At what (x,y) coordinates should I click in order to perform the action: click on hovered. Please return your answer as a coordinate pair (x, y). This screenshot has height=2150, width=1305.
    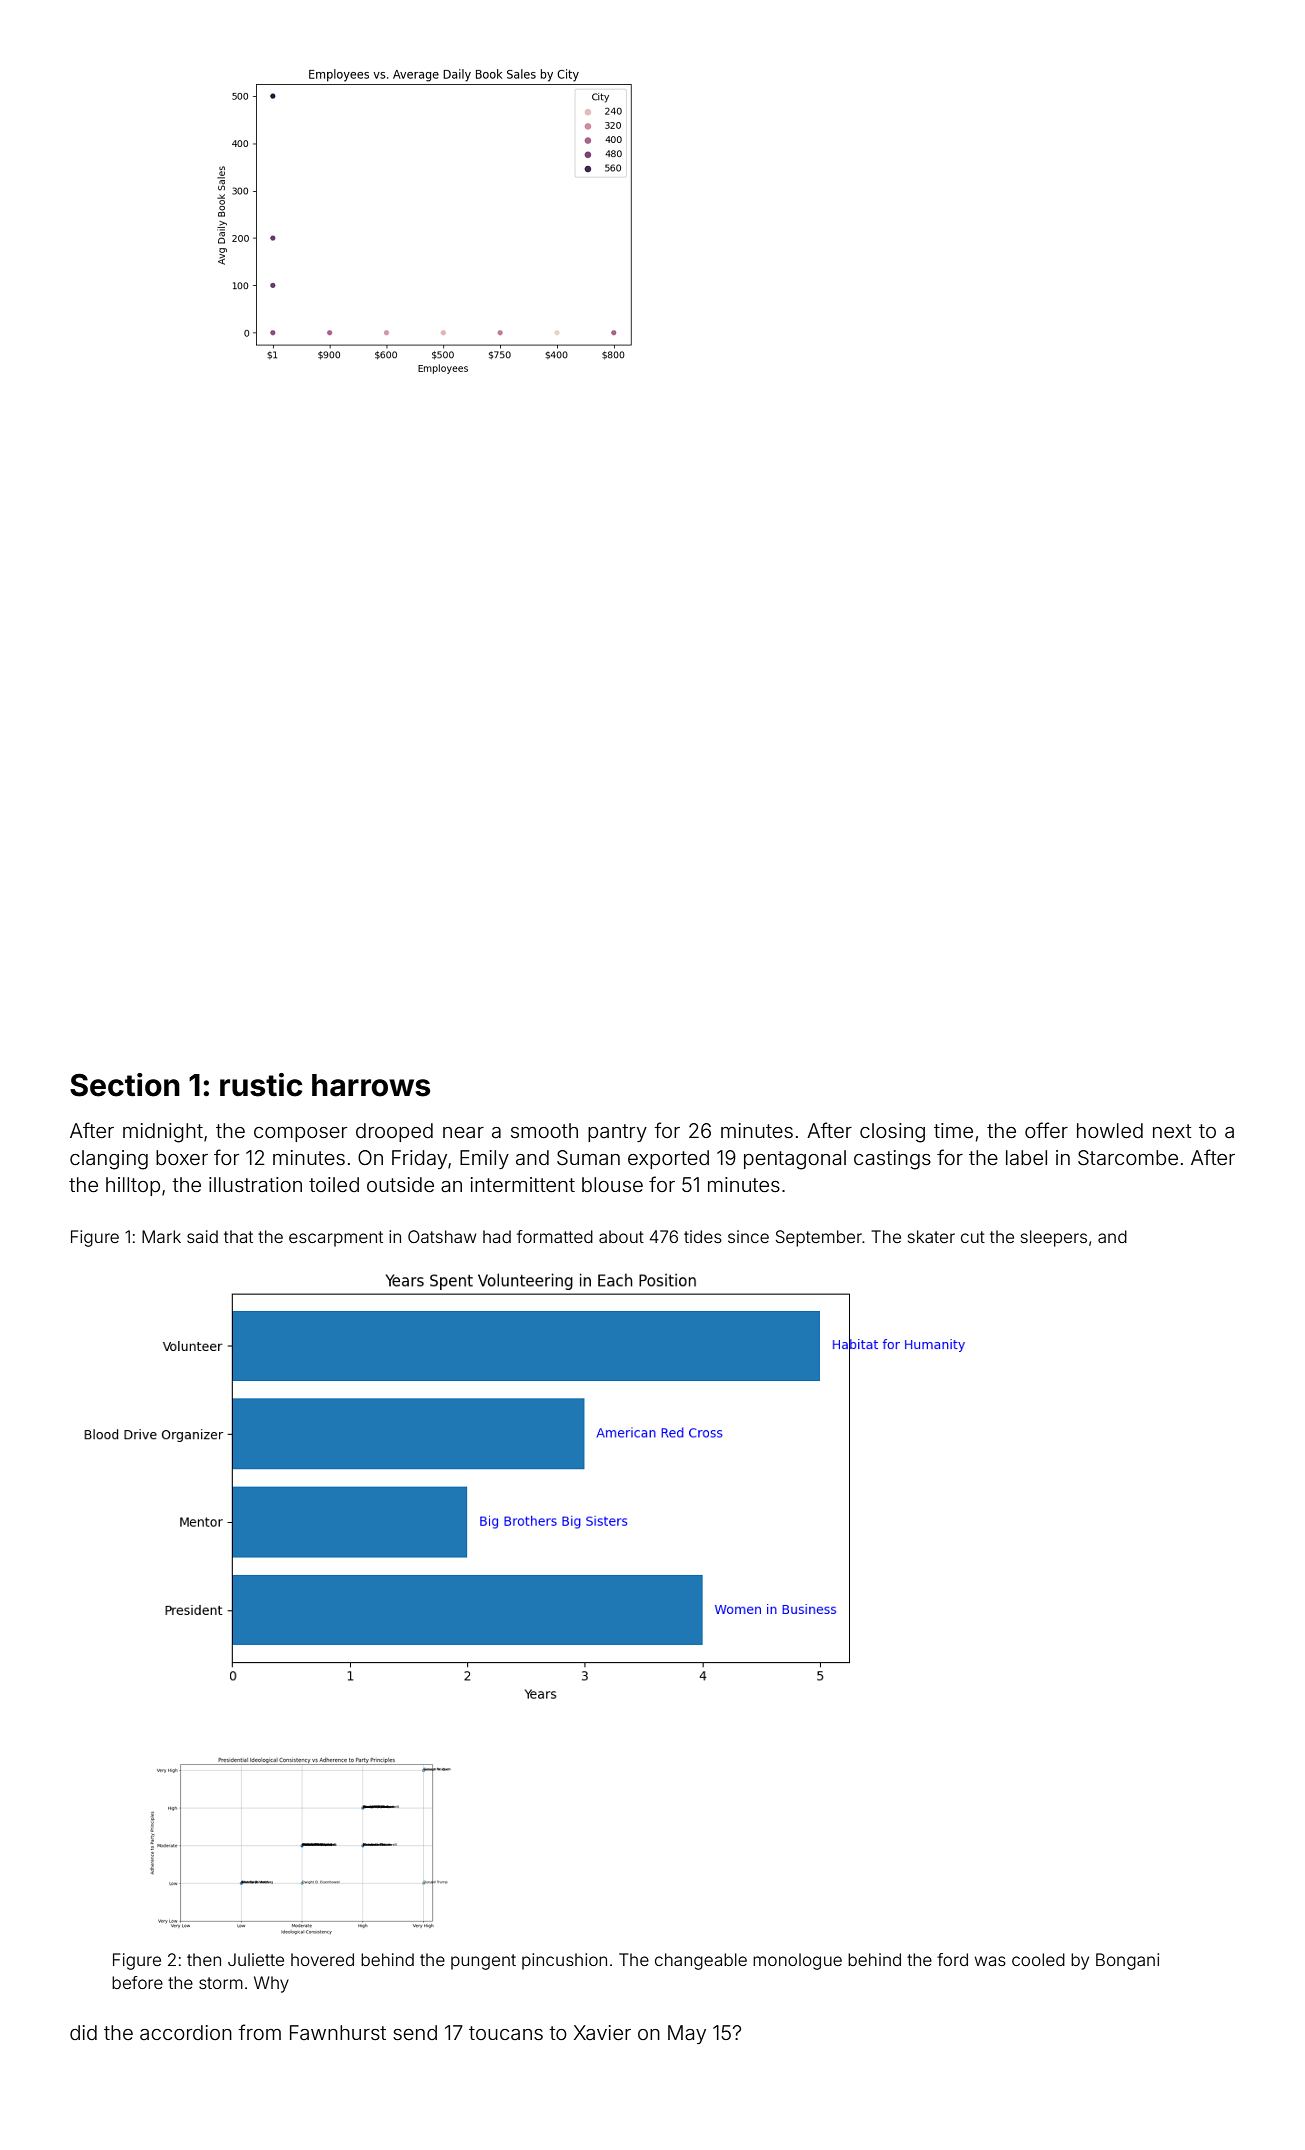
    Looking at the image, I should click on (322, 1959).
